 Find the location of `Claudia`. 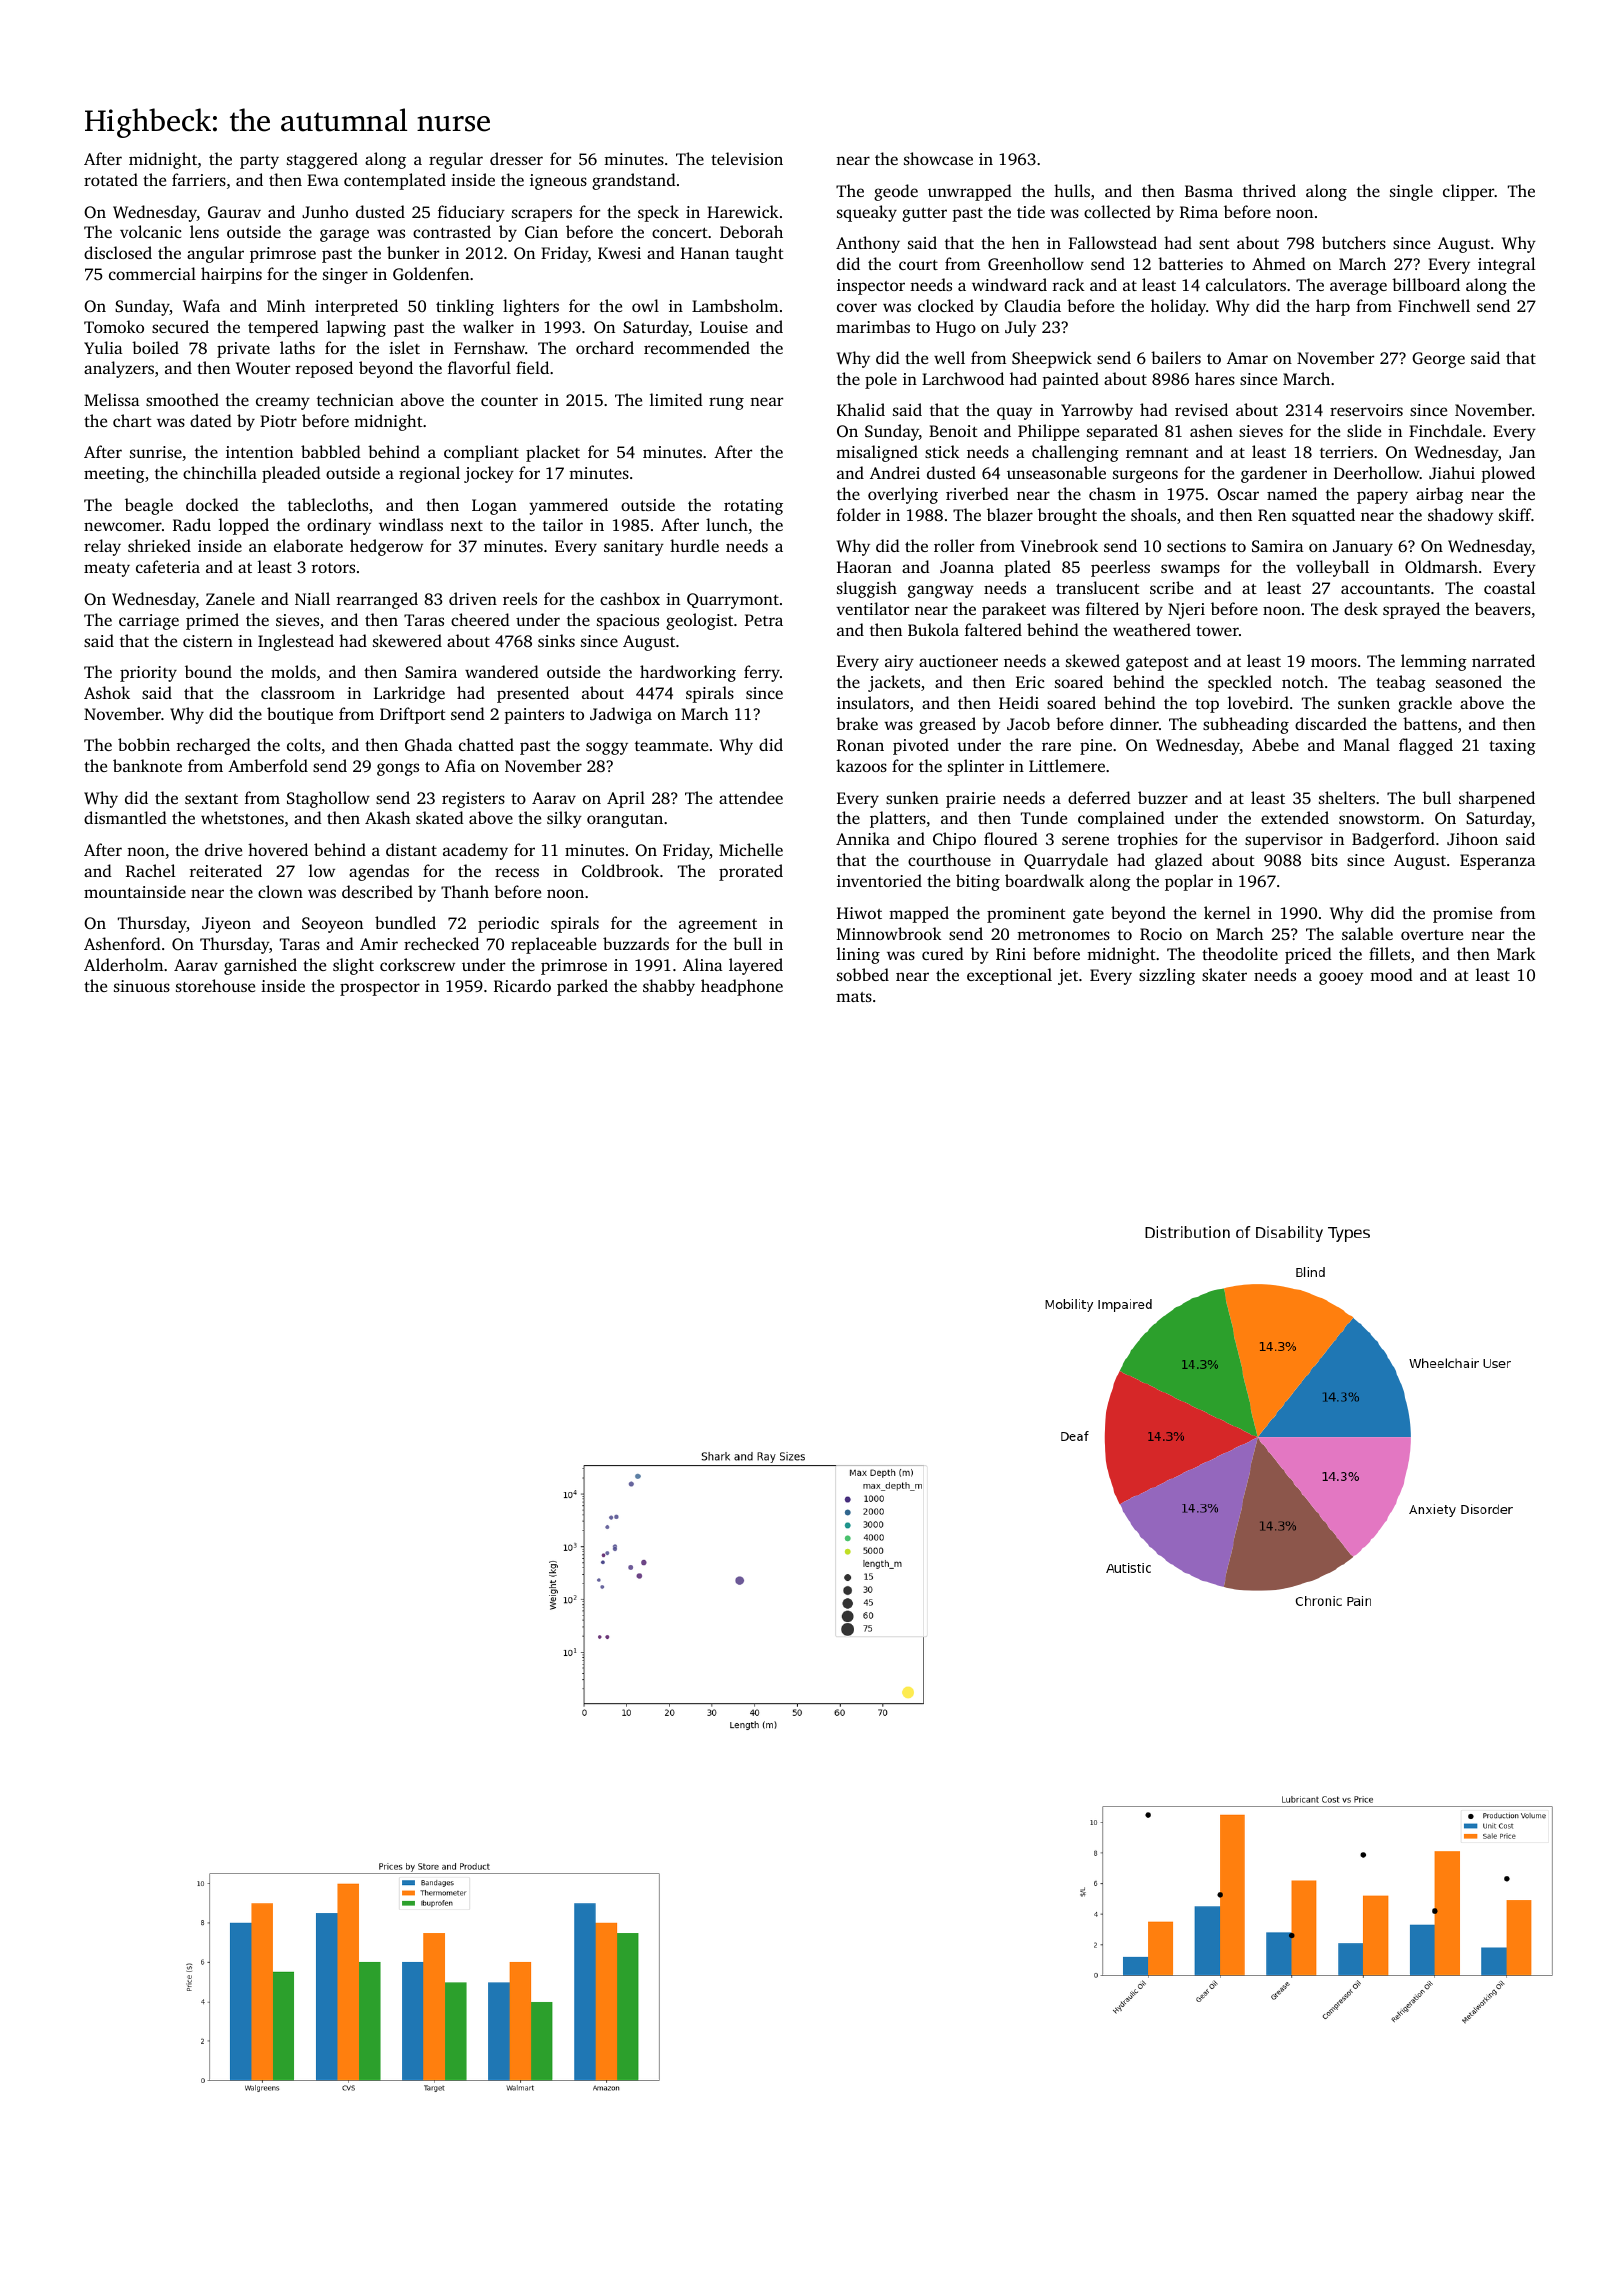

Claudia is located at coordinates (1032, 306).
